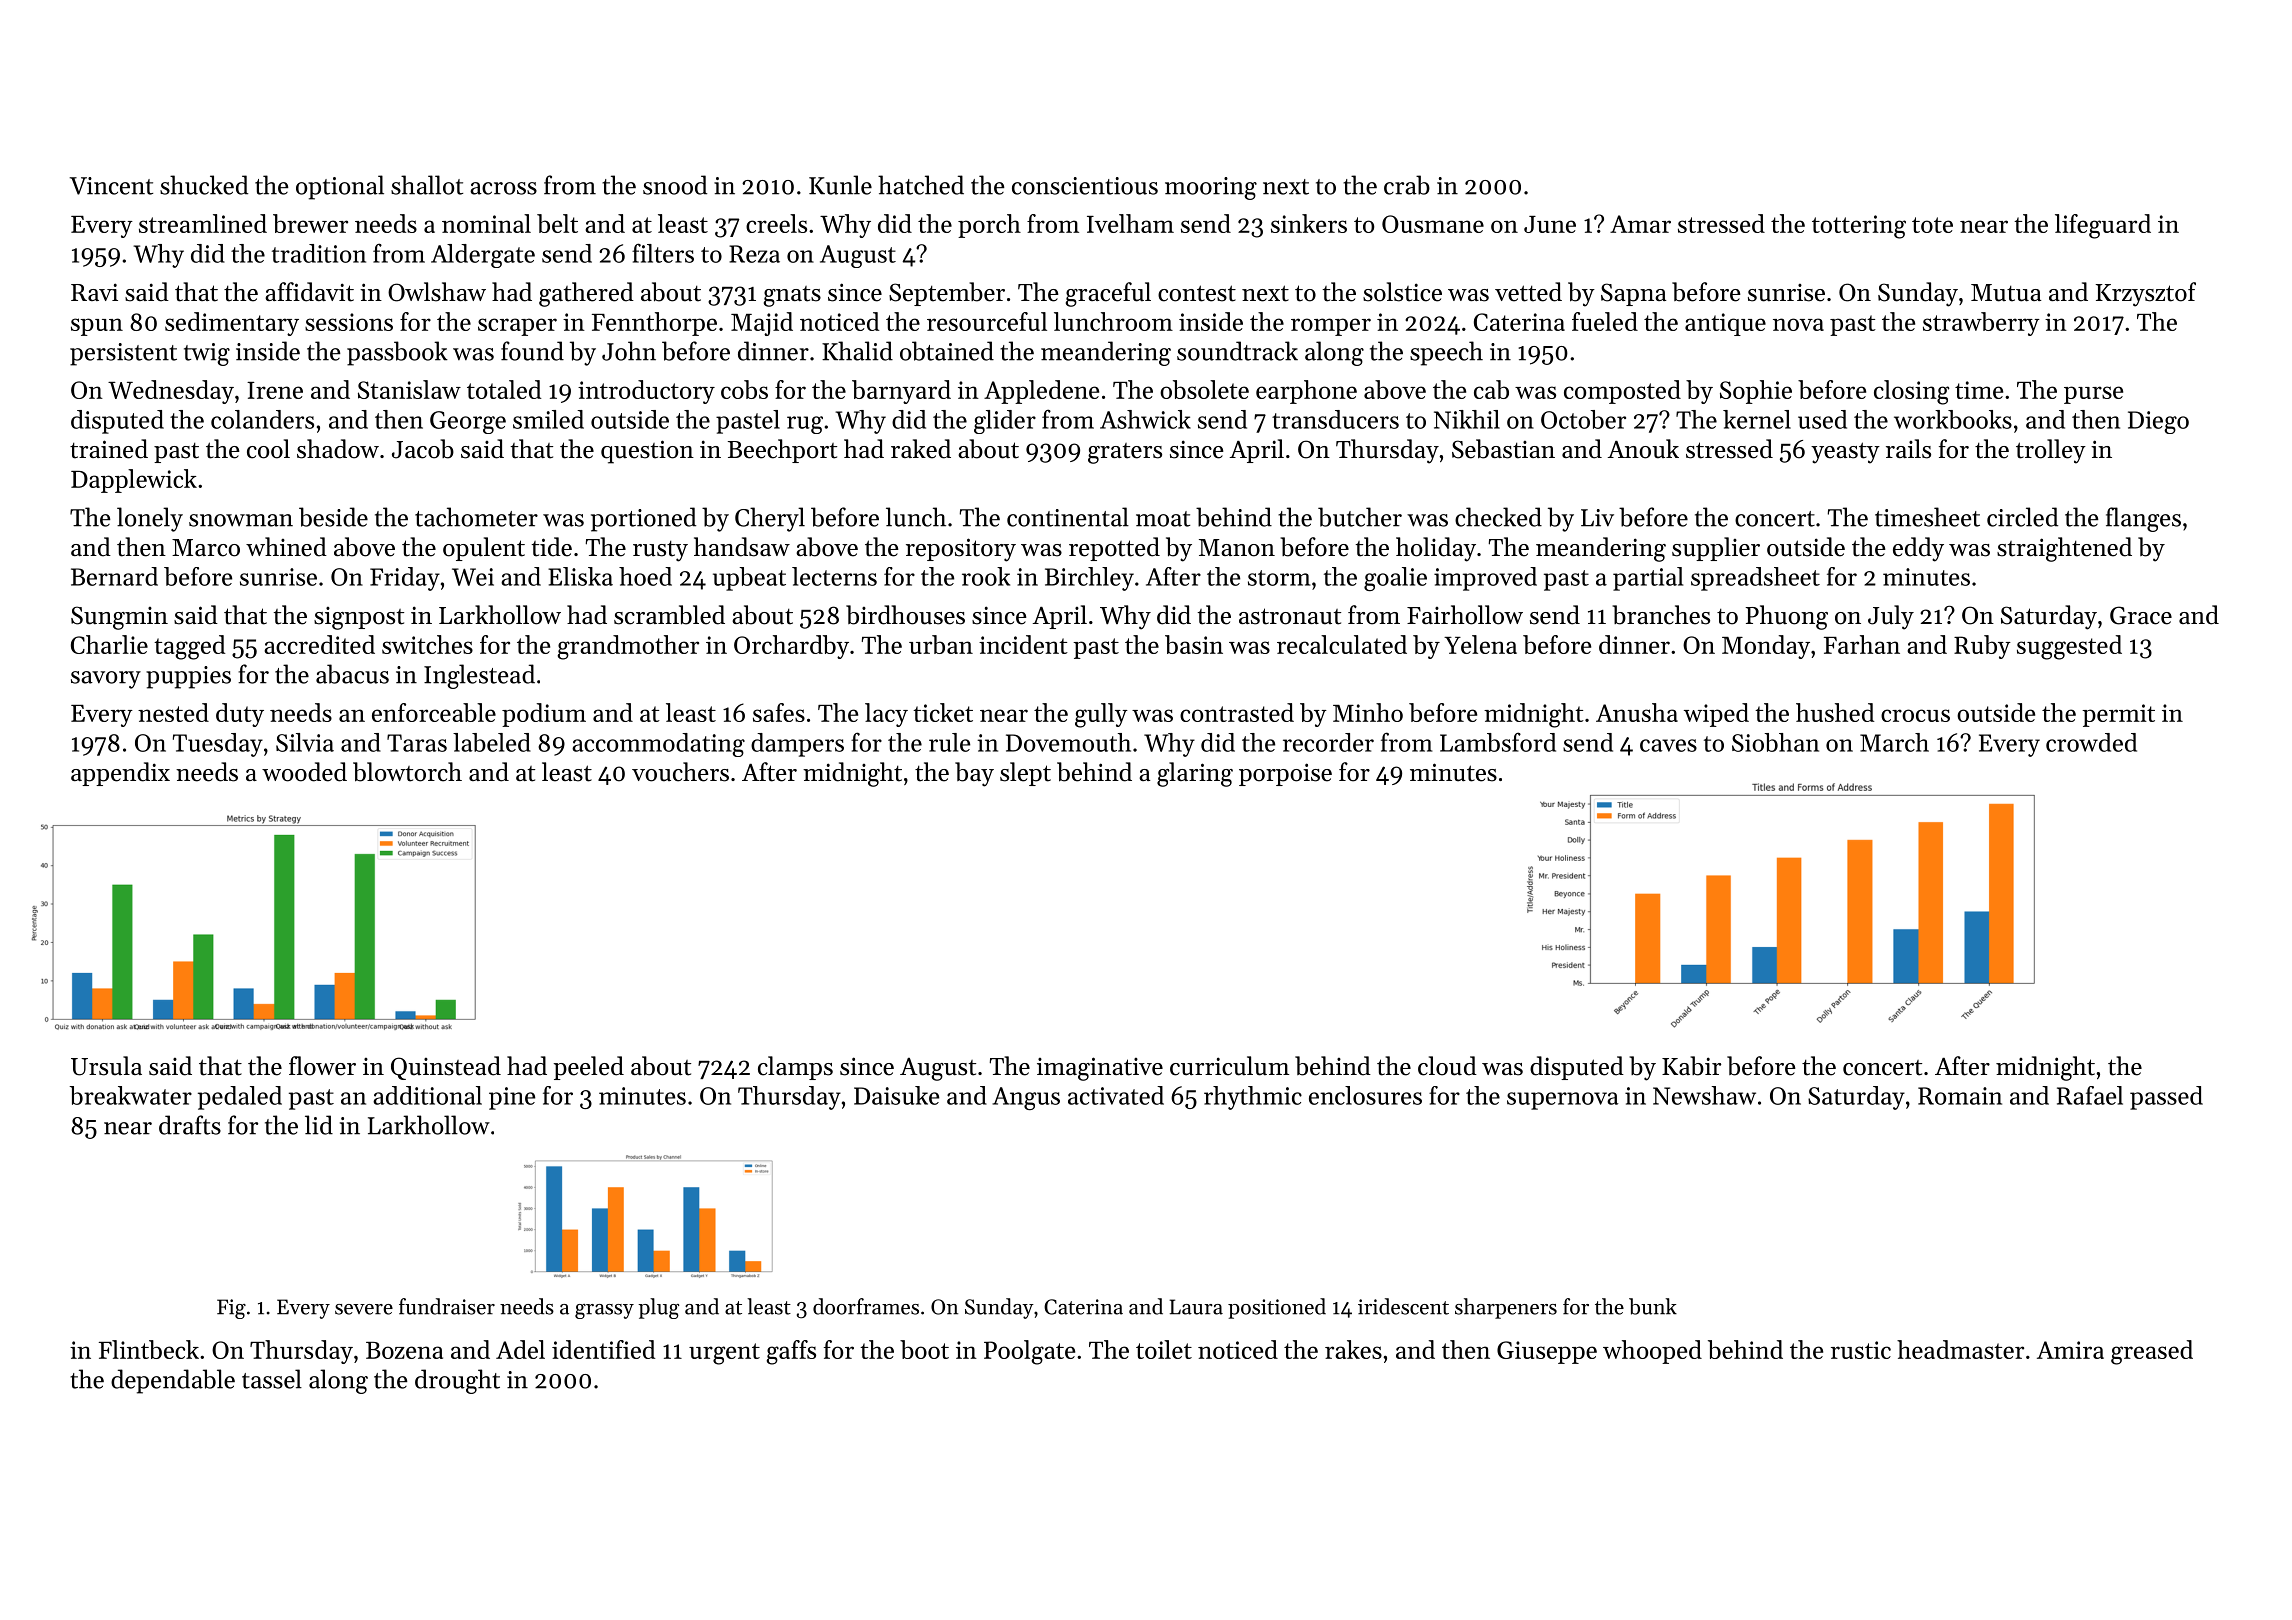  Describe the element at coordinates (272, 1379) in the image. I see `tassel` at that location.
